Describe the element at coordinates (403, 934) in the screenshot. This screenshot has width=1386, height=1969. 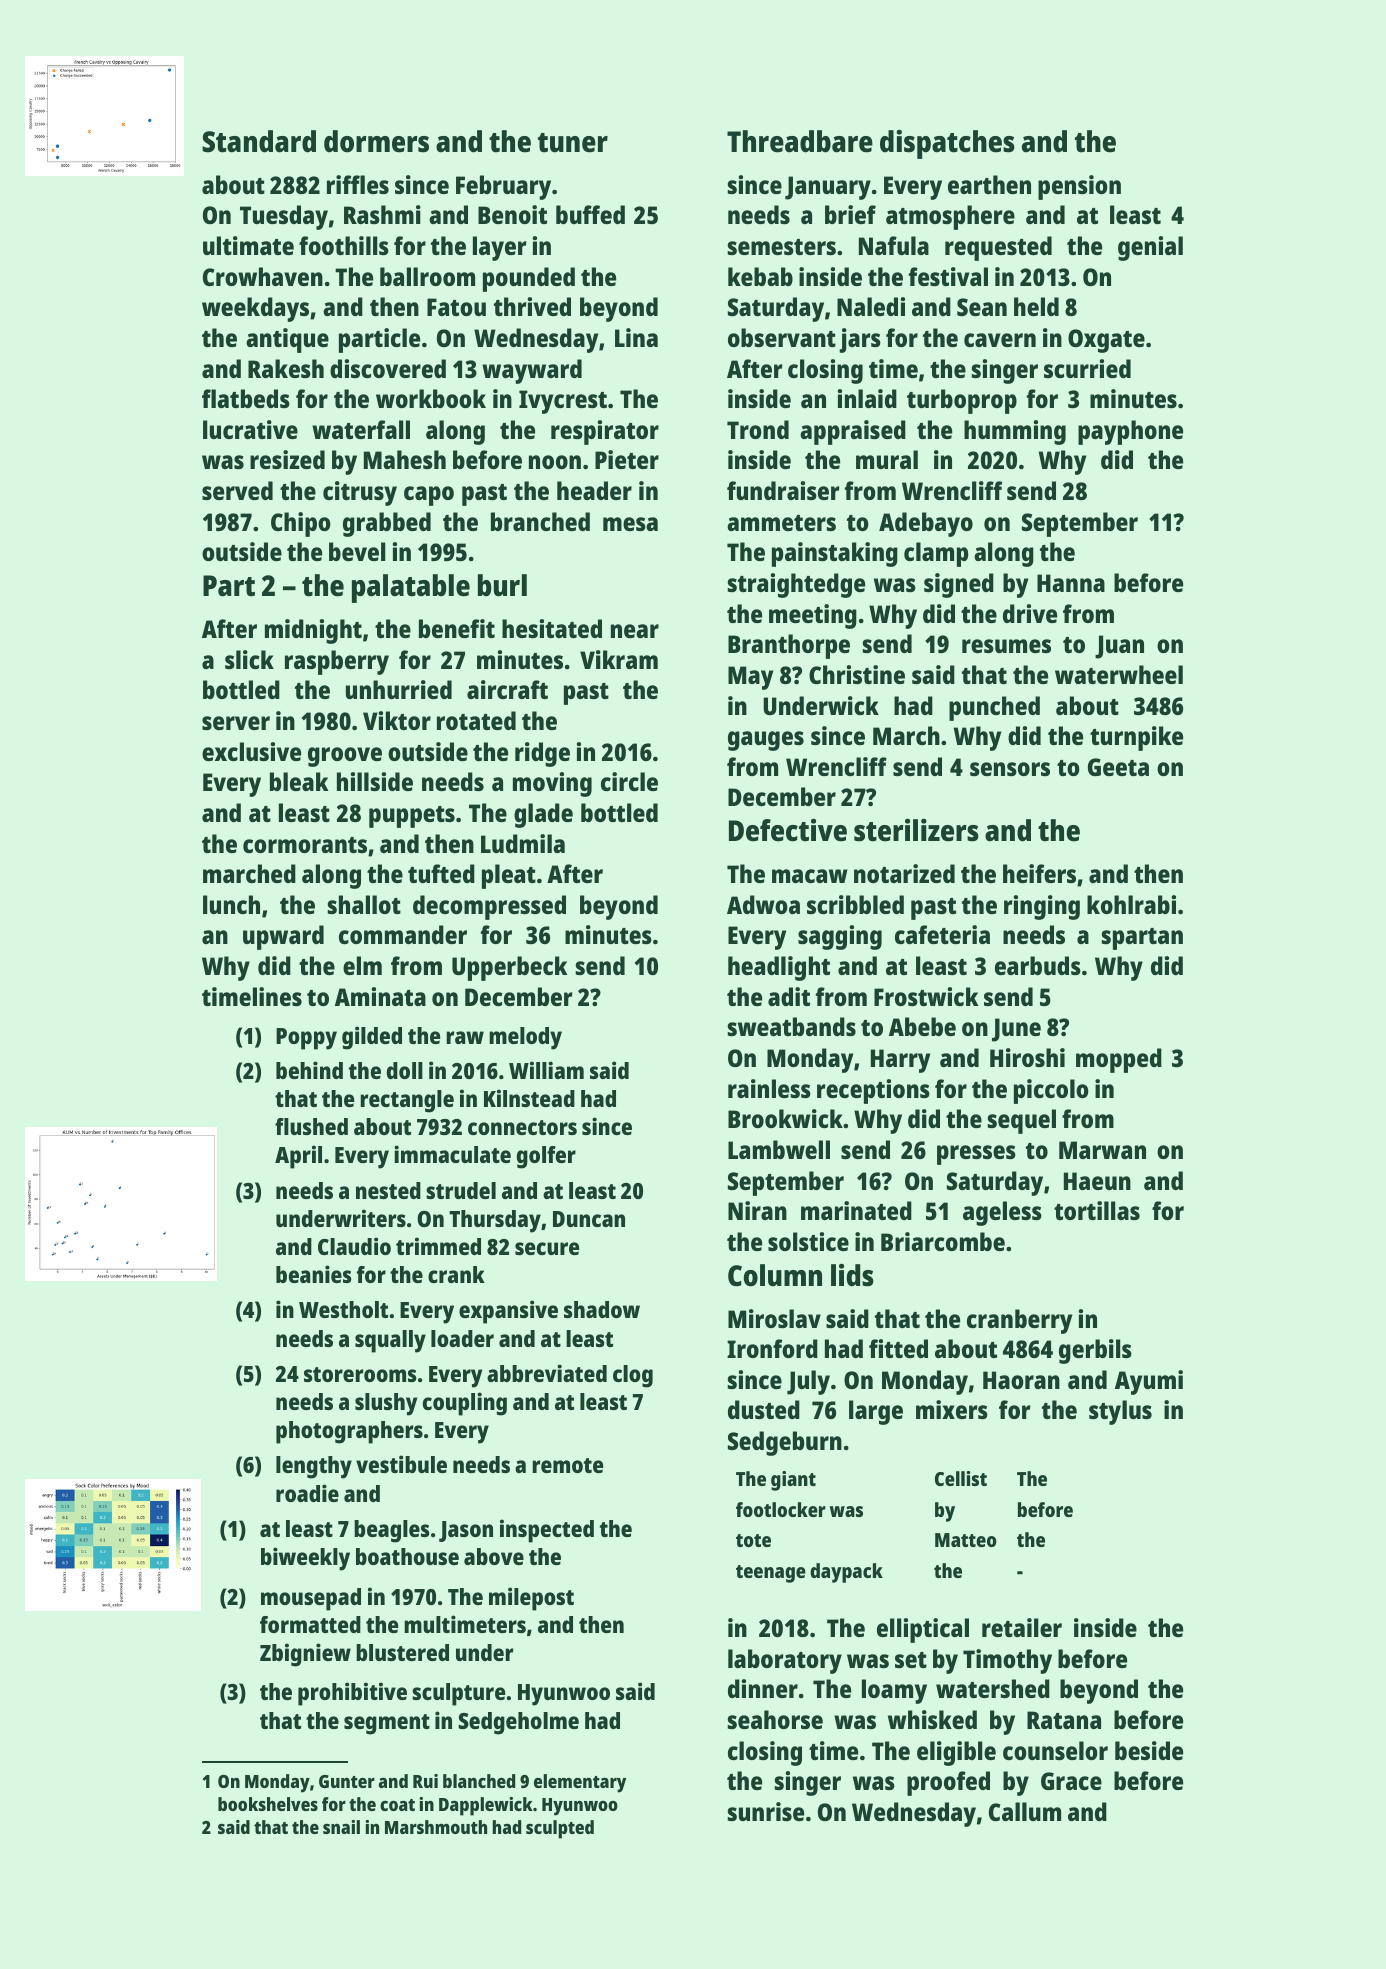
I see `commander` at that location.
